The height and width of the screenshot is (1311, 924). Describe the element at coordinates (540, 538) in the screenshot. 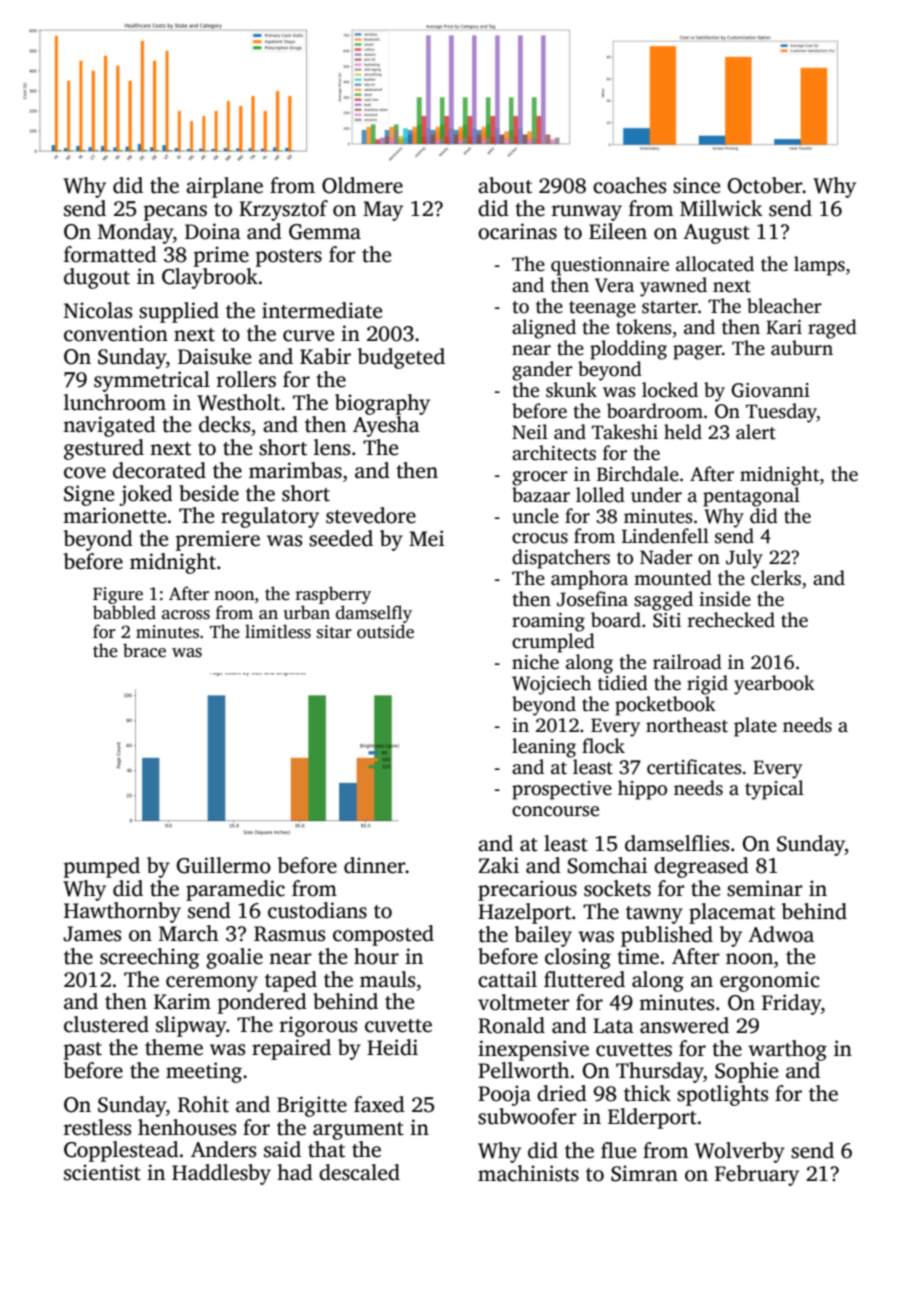

I see `crocus` at that location.
